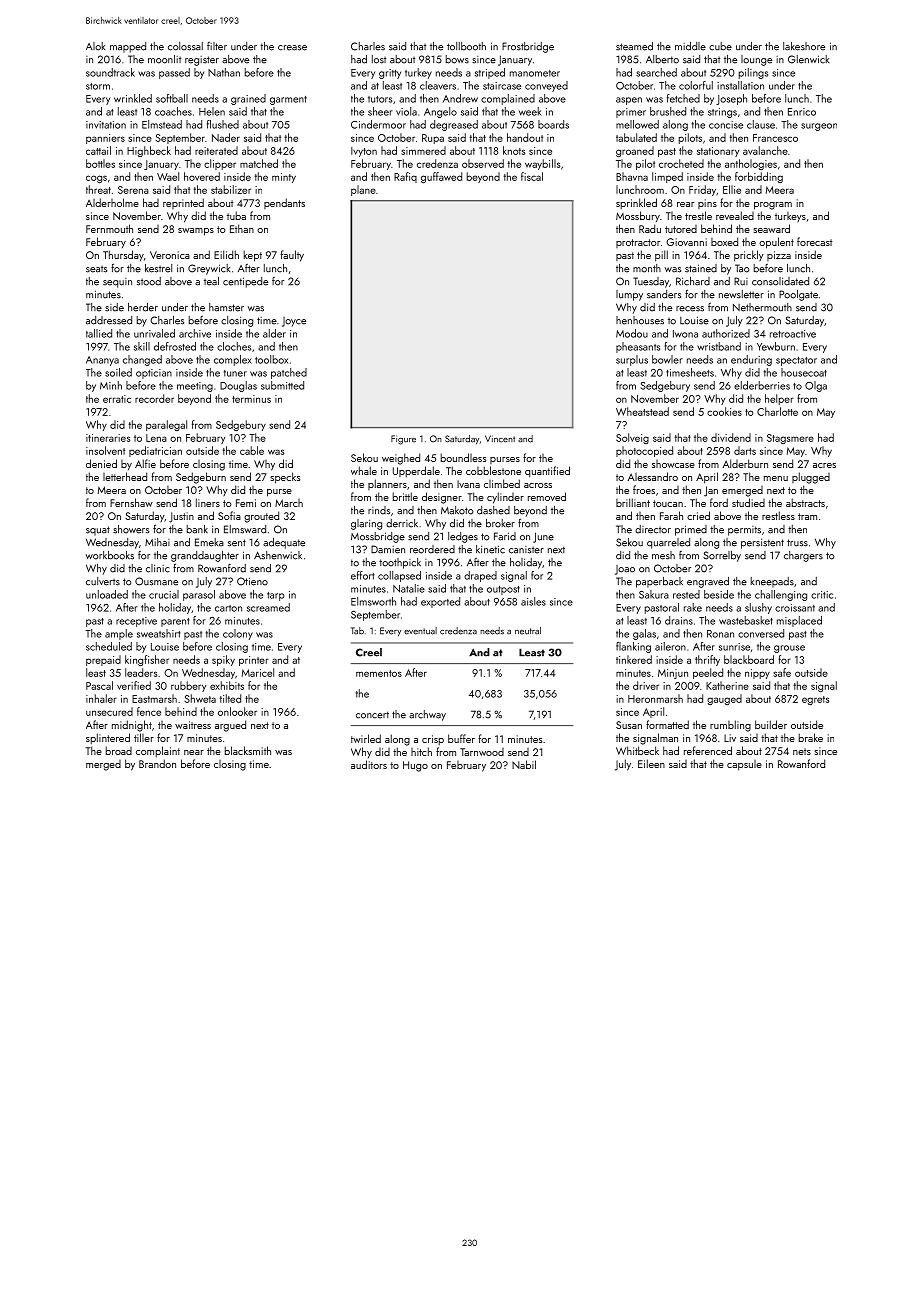 Image resolution: width=924 pixels, height=1308 pixels. What do you see at coordinates (720, 46) in the screenshot?
I see `cube` at bounding box center [720, 46].
